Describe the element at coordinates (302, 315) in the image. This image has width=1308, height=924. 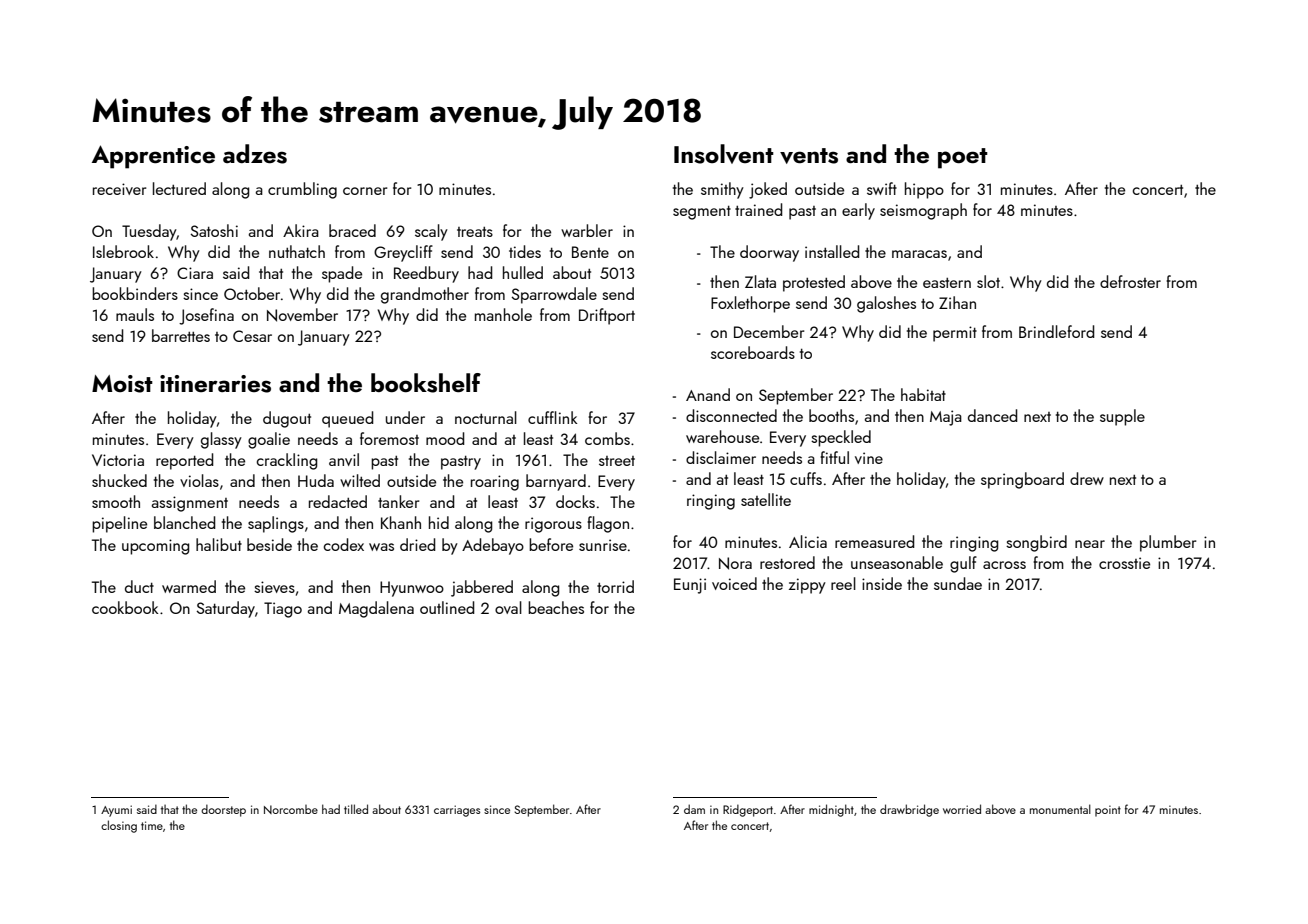
I see `November` at that location.
